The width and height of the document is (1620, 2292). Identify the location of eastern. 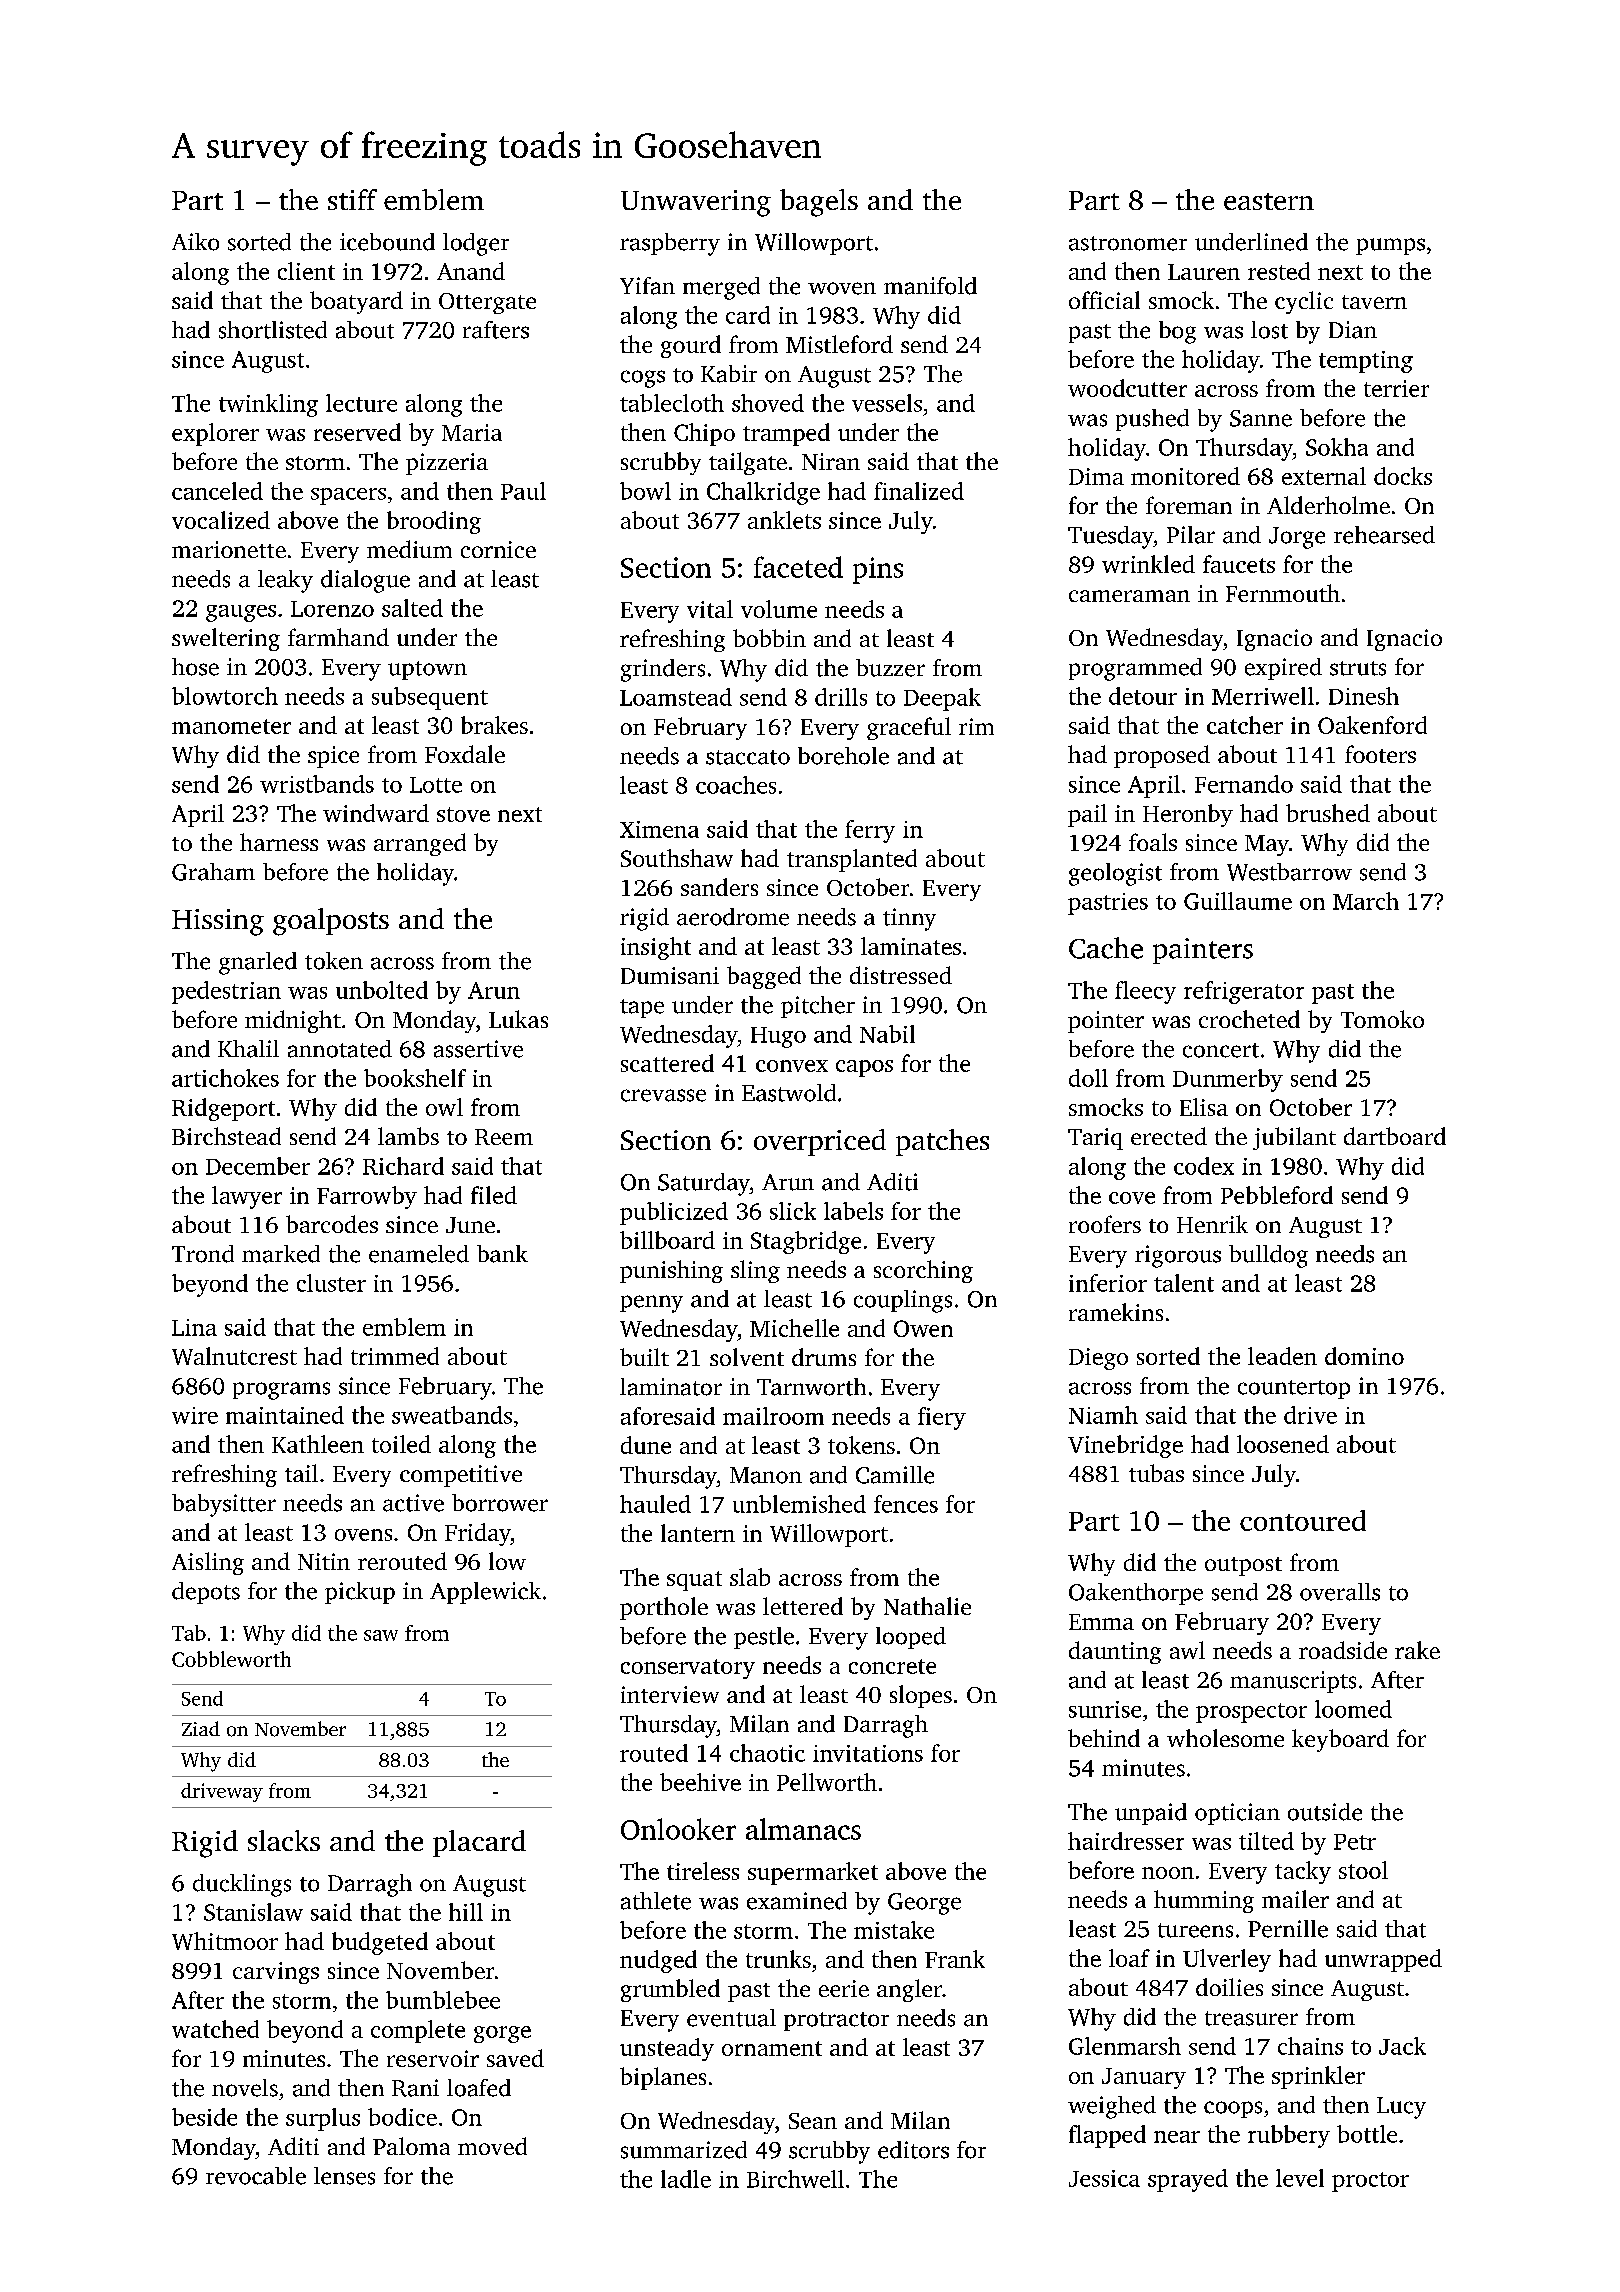
(1269, 201).
